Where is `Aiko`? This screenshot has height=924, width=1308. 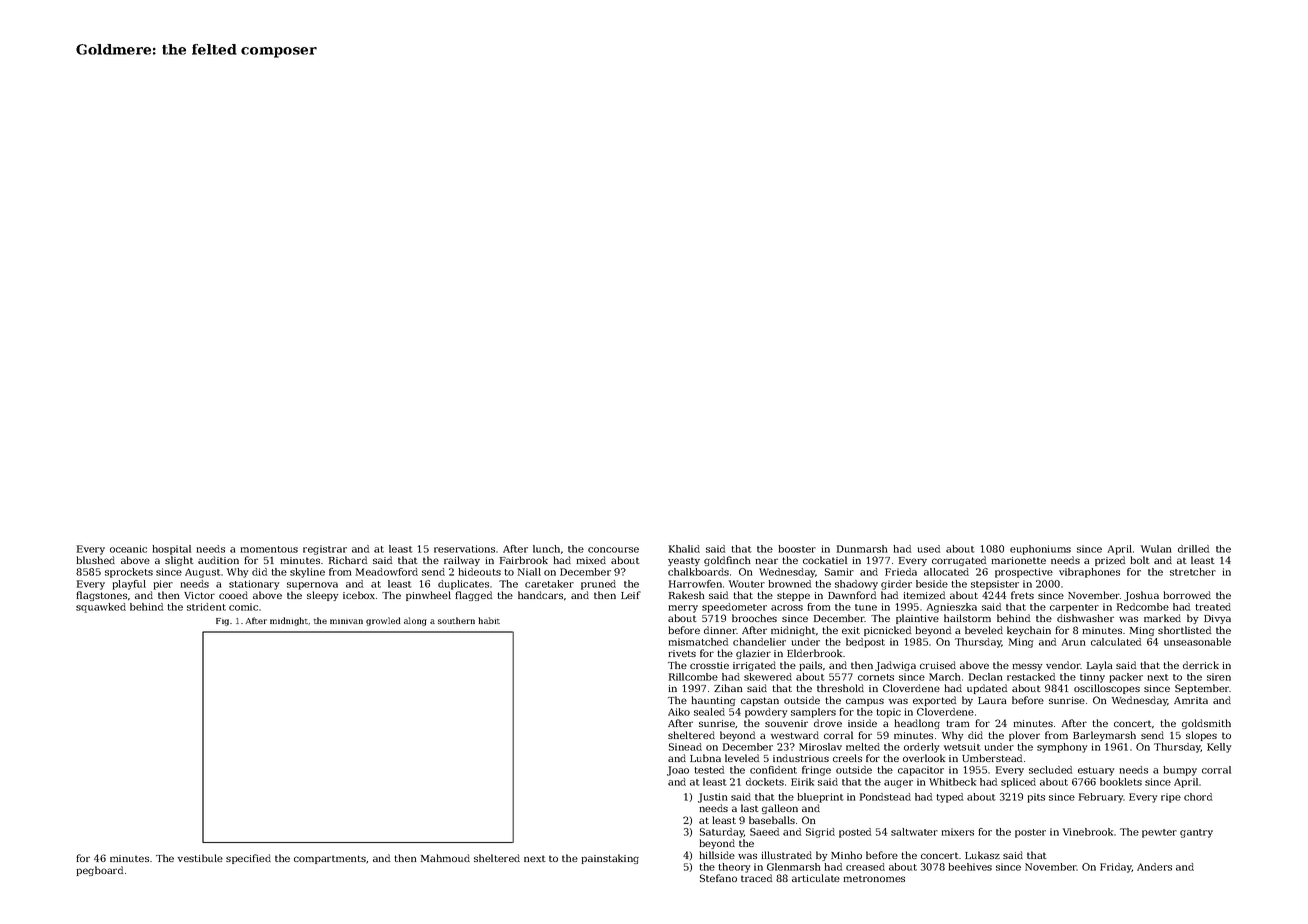 Aiko is located at coordinates (679, 712).
